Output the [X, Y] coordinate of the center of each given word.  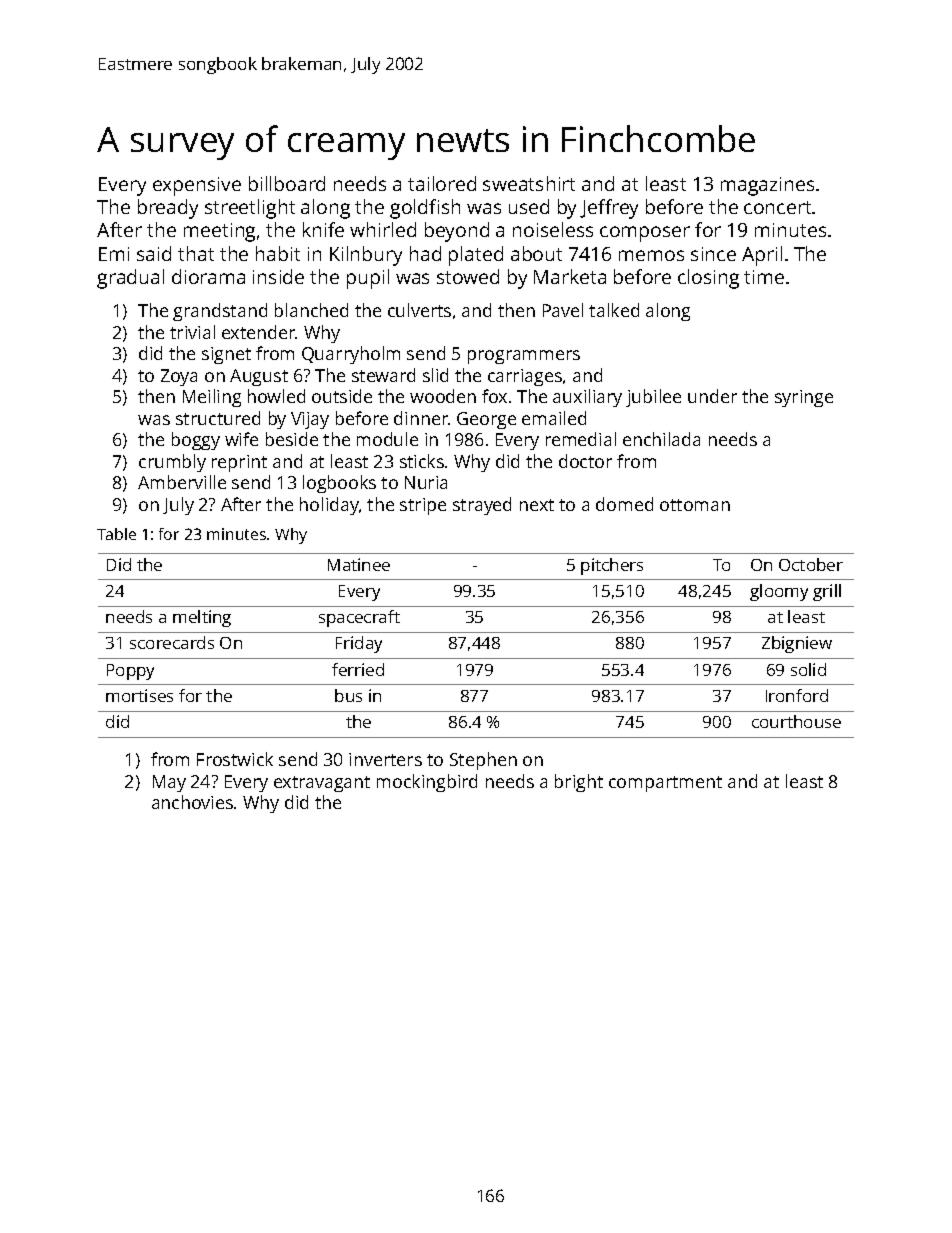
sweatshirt [529, 183]
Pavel [563, 310]
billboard [287, 183]
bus [348, 695]
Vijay [310, 420]
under [712, 396]
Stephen [483, 761]
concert [777, 207]
